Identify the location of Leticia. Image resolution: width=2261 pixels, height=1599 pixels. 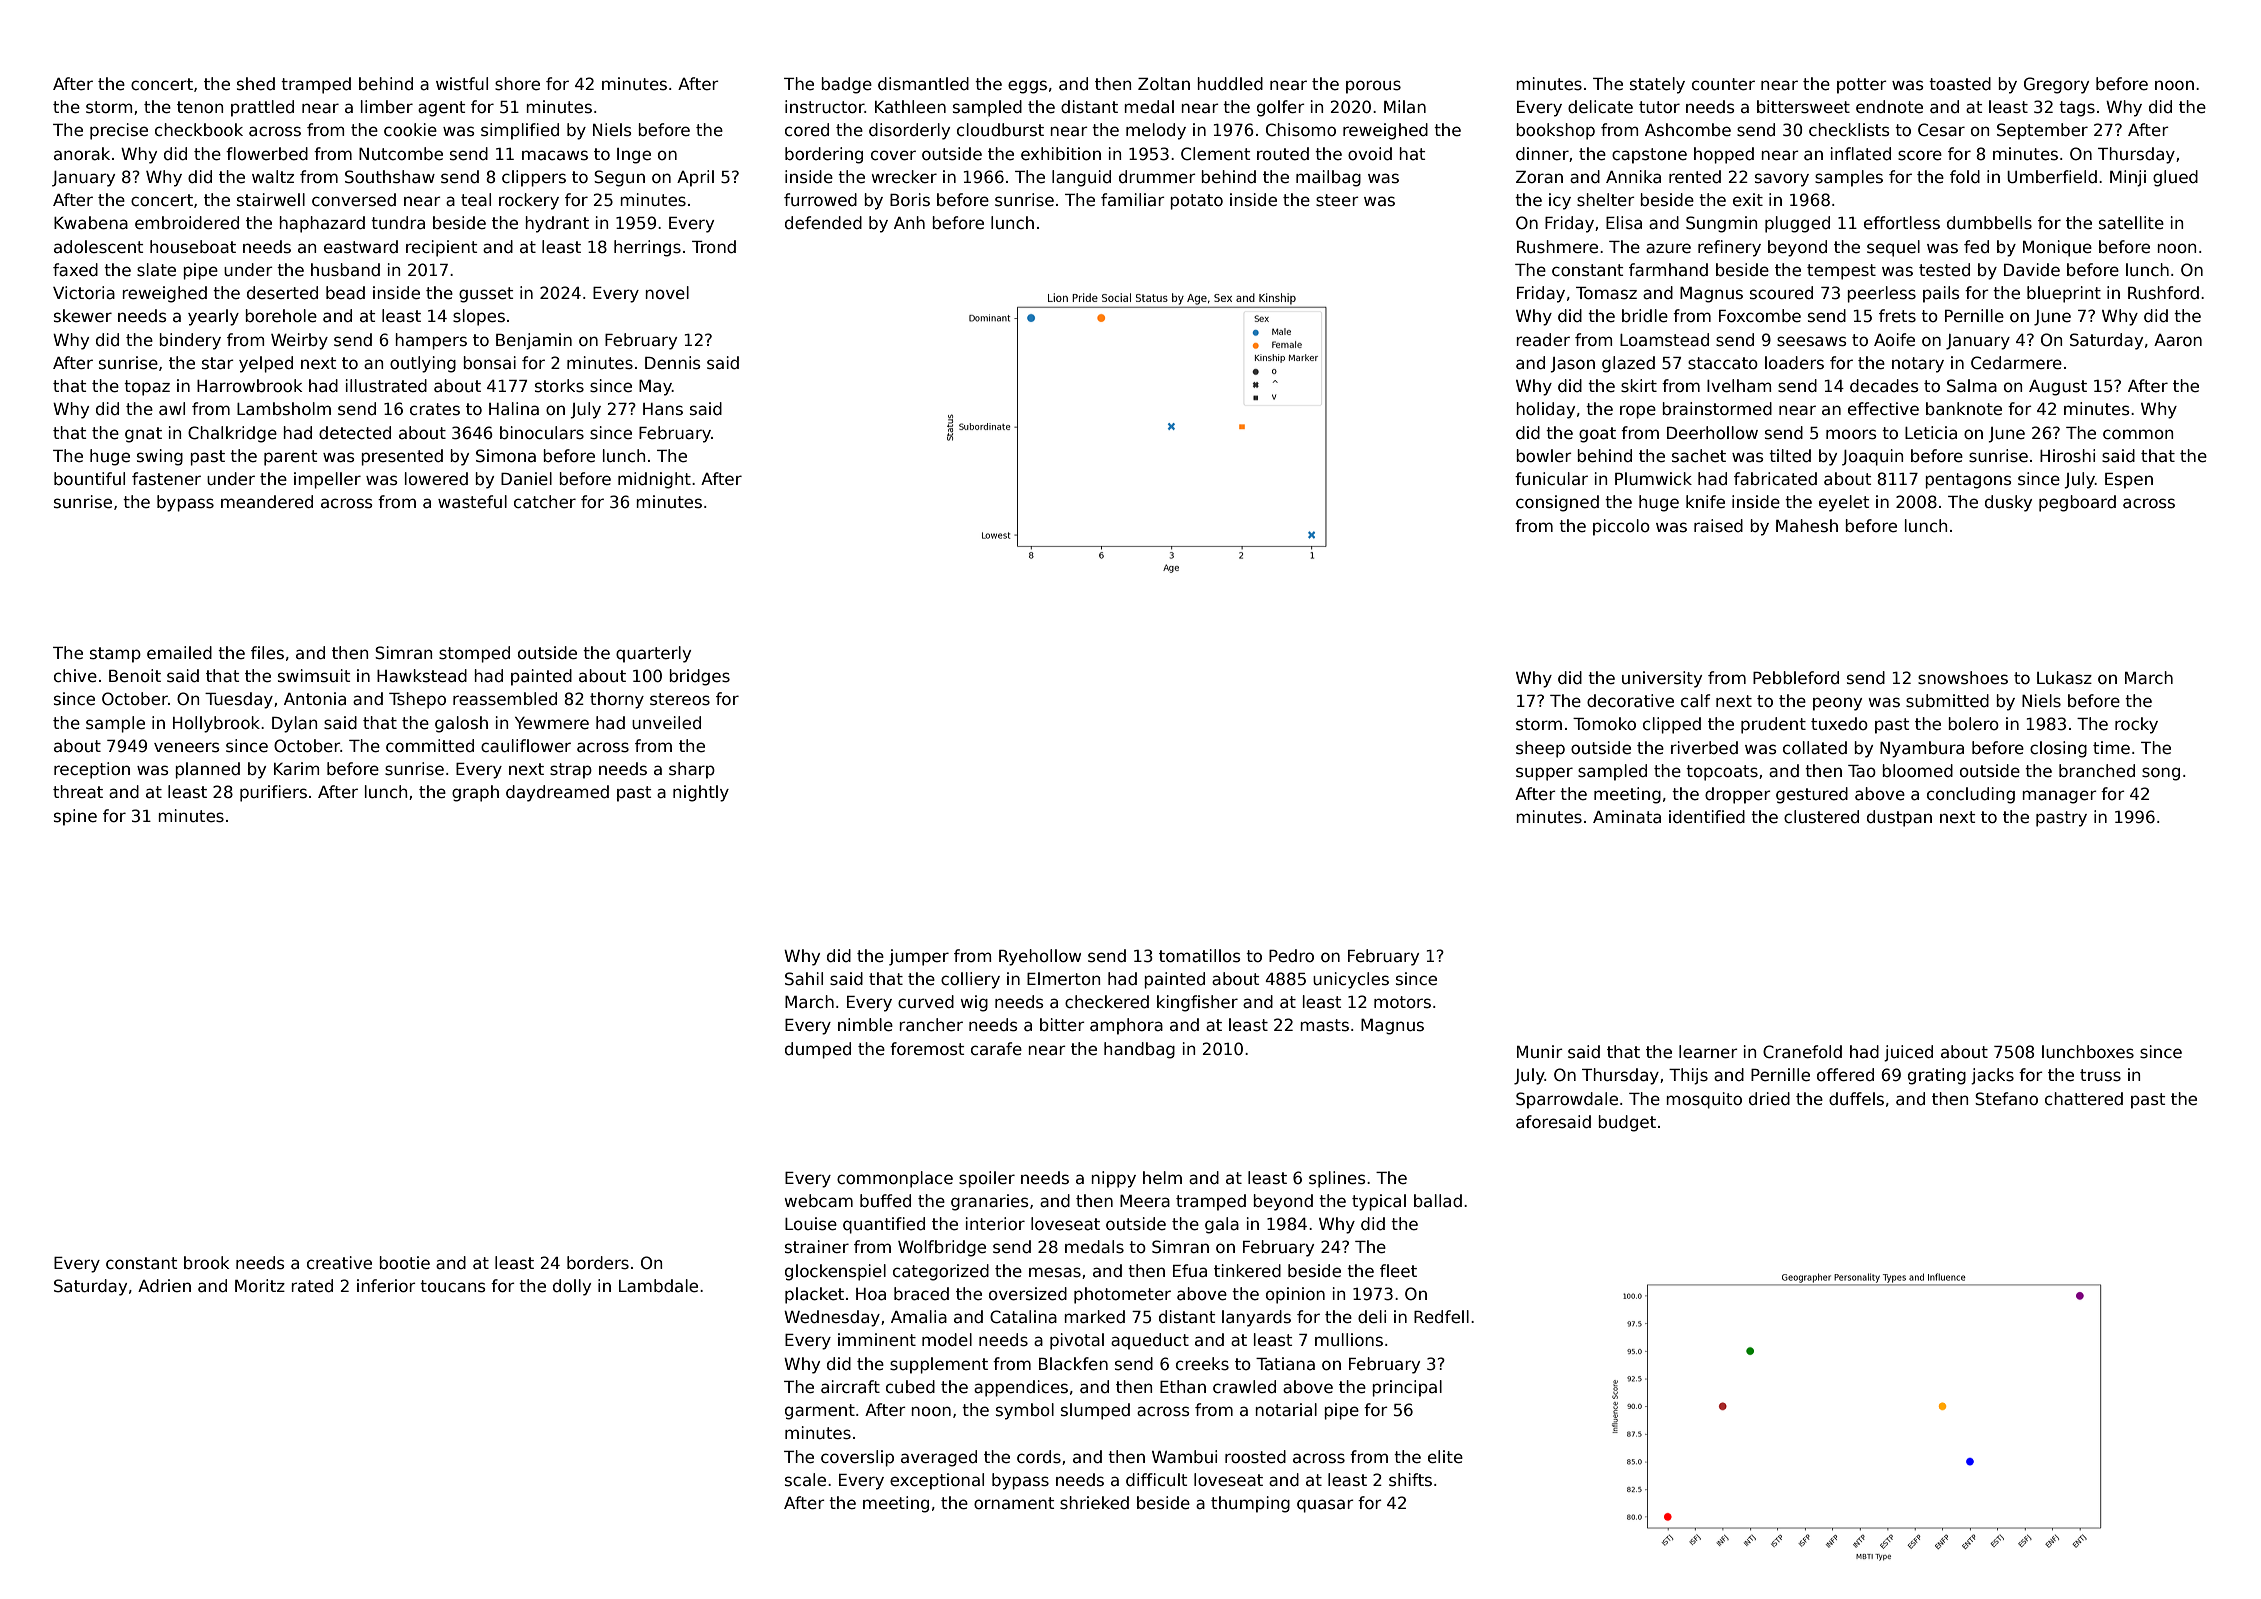
(1931, 433).
